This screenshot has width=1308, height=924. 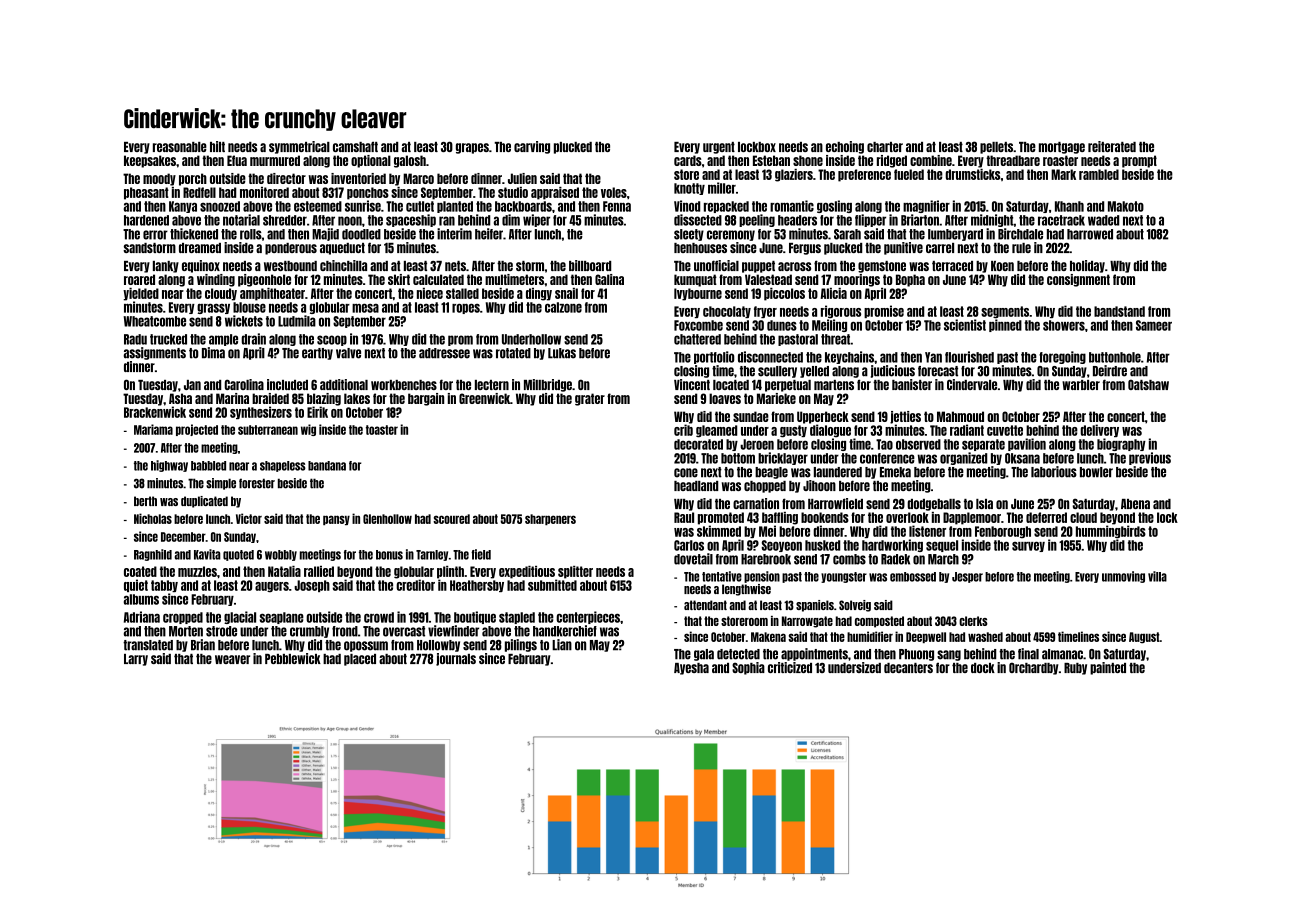 I want to click on scientist, so click(x=965, y=325).
